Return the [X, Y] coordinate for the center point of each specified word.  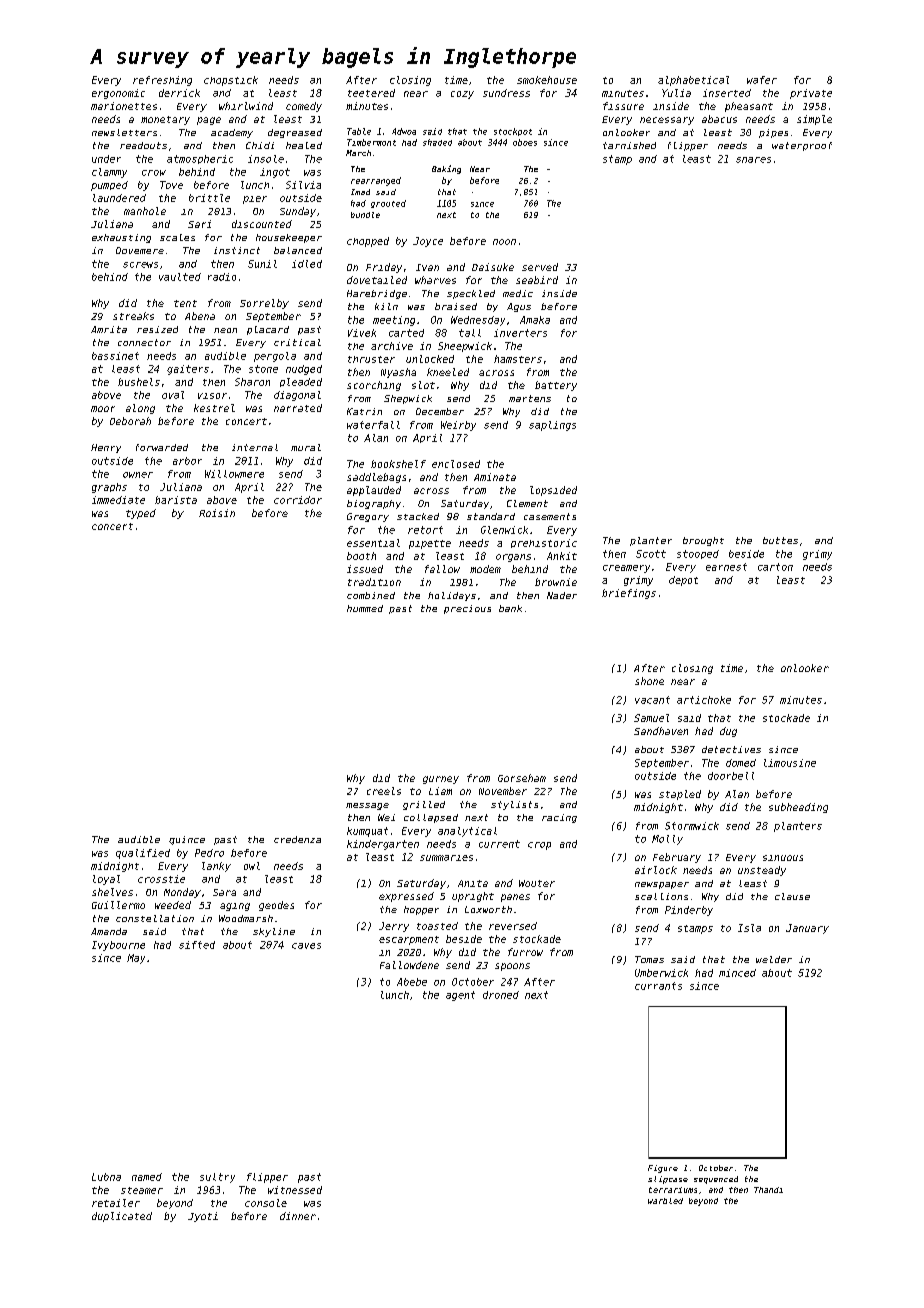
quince [187, 840]
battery [556, 386]
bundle [365, 215]
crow [154, 173]
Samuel [651, 718]
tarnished [629, 145]
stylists [514, 805]
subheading [798, 808]
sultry [217, 1178]
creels [384, 791]
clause [792, 896]
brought [703, 541]
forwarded [162, 447]
